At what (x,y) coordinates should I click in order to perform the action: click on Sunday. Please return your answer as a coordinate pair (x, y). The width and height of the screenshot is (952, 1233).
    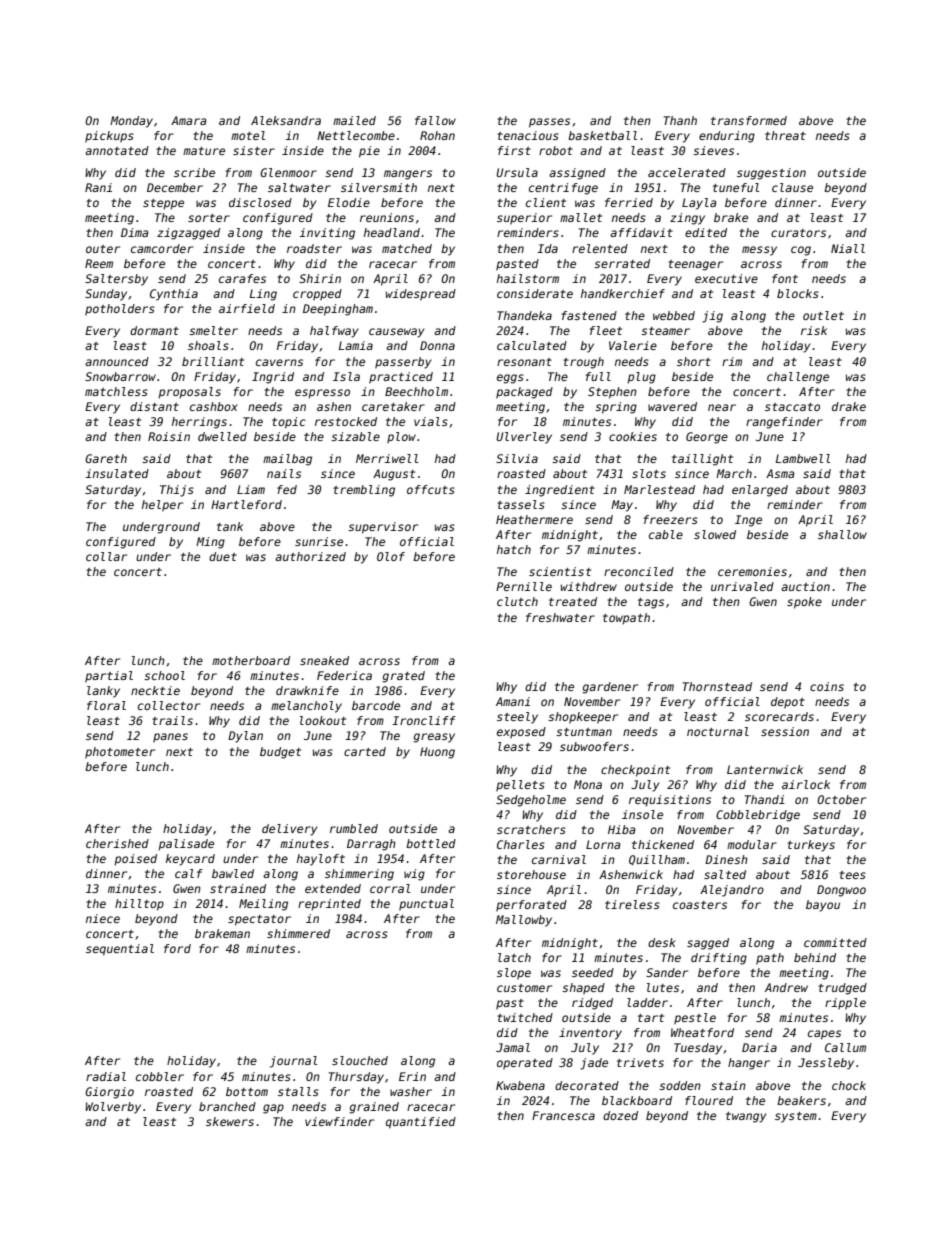
    Looking at the image, I should click on (106, 295).
